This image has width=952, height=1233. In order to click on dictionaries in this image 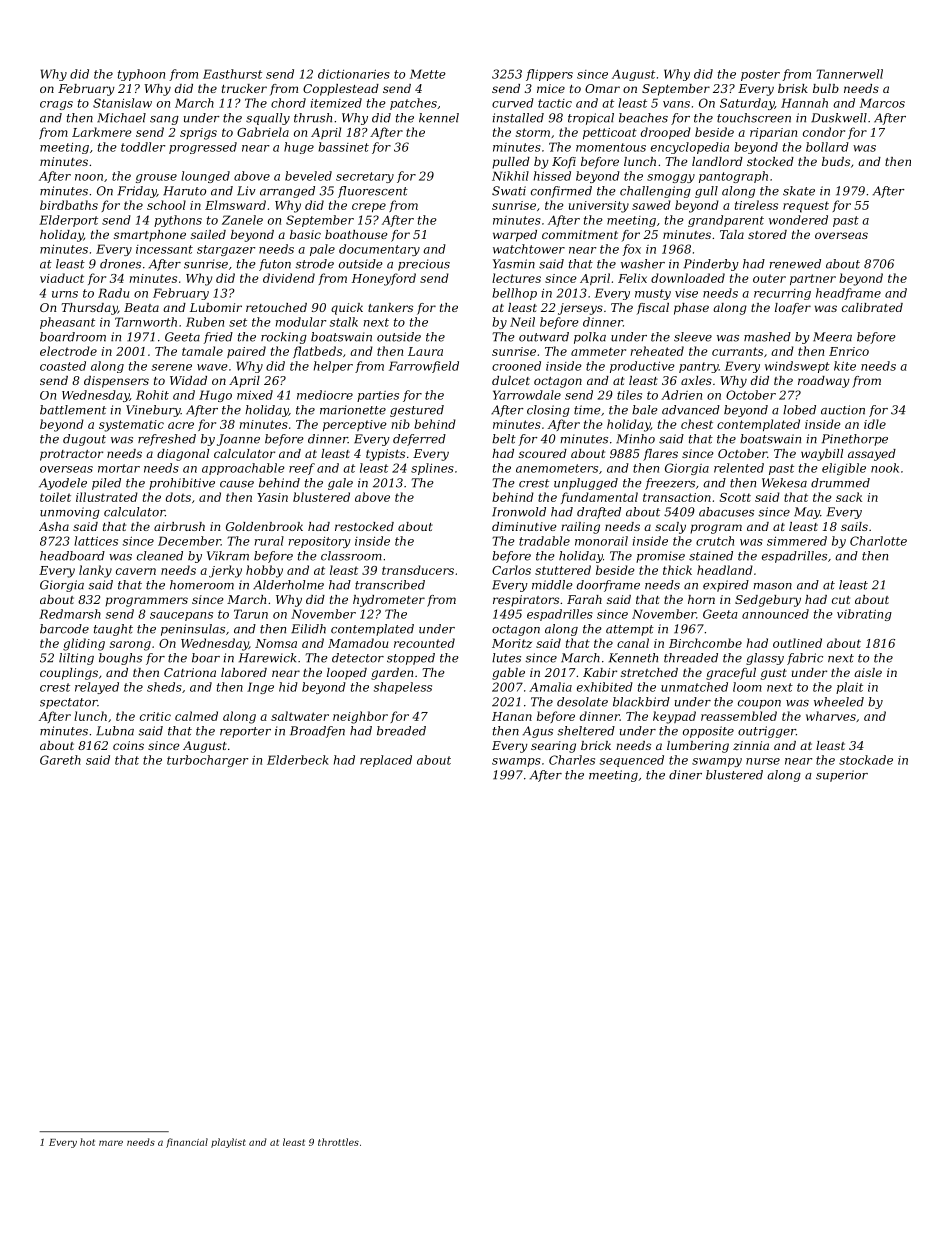, I will do `click(354, 74)`.
